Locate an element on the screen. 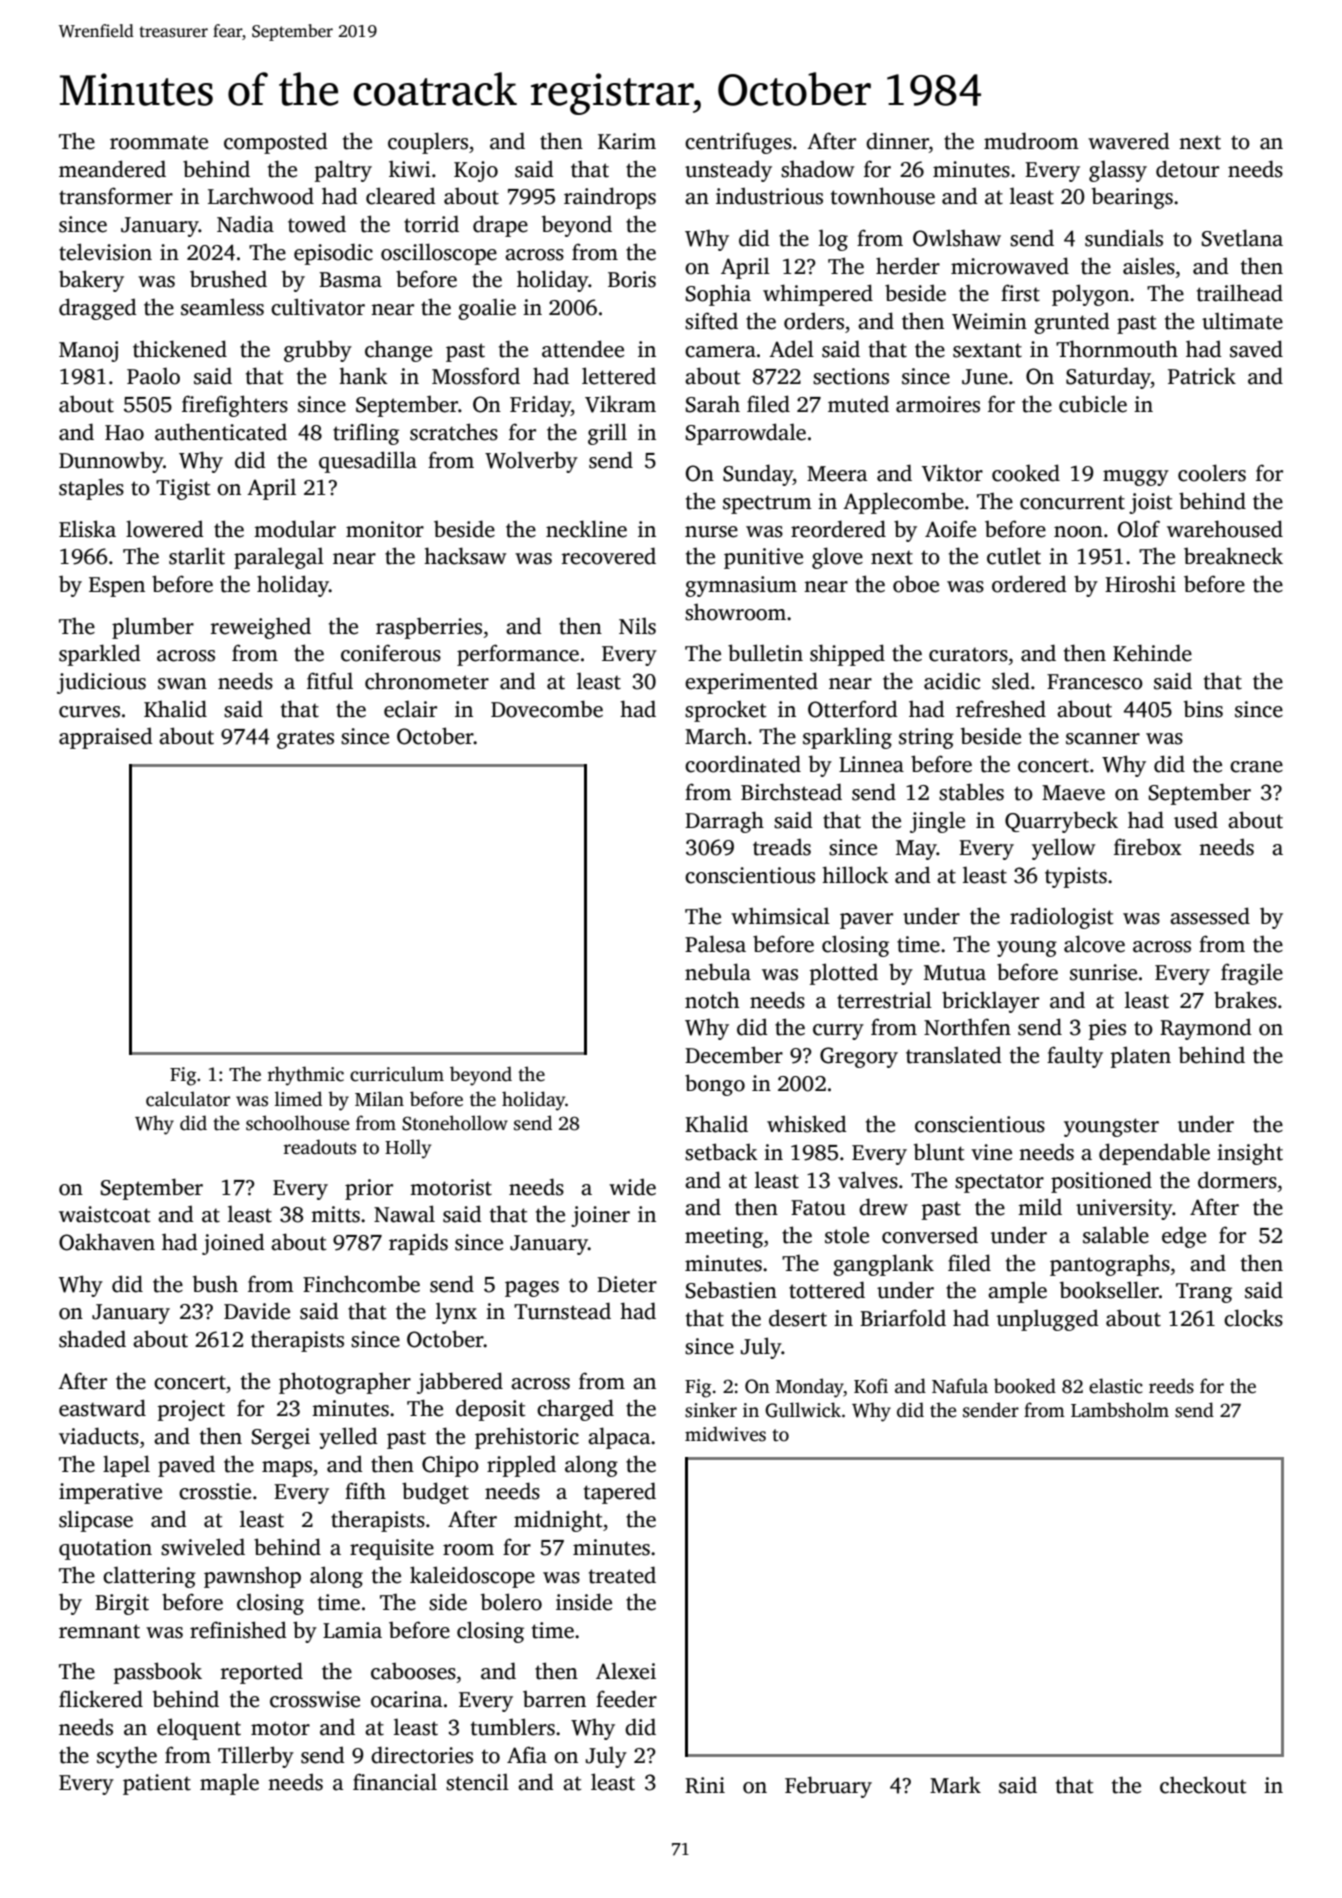  Karim is located at coordinates (627, 141).
